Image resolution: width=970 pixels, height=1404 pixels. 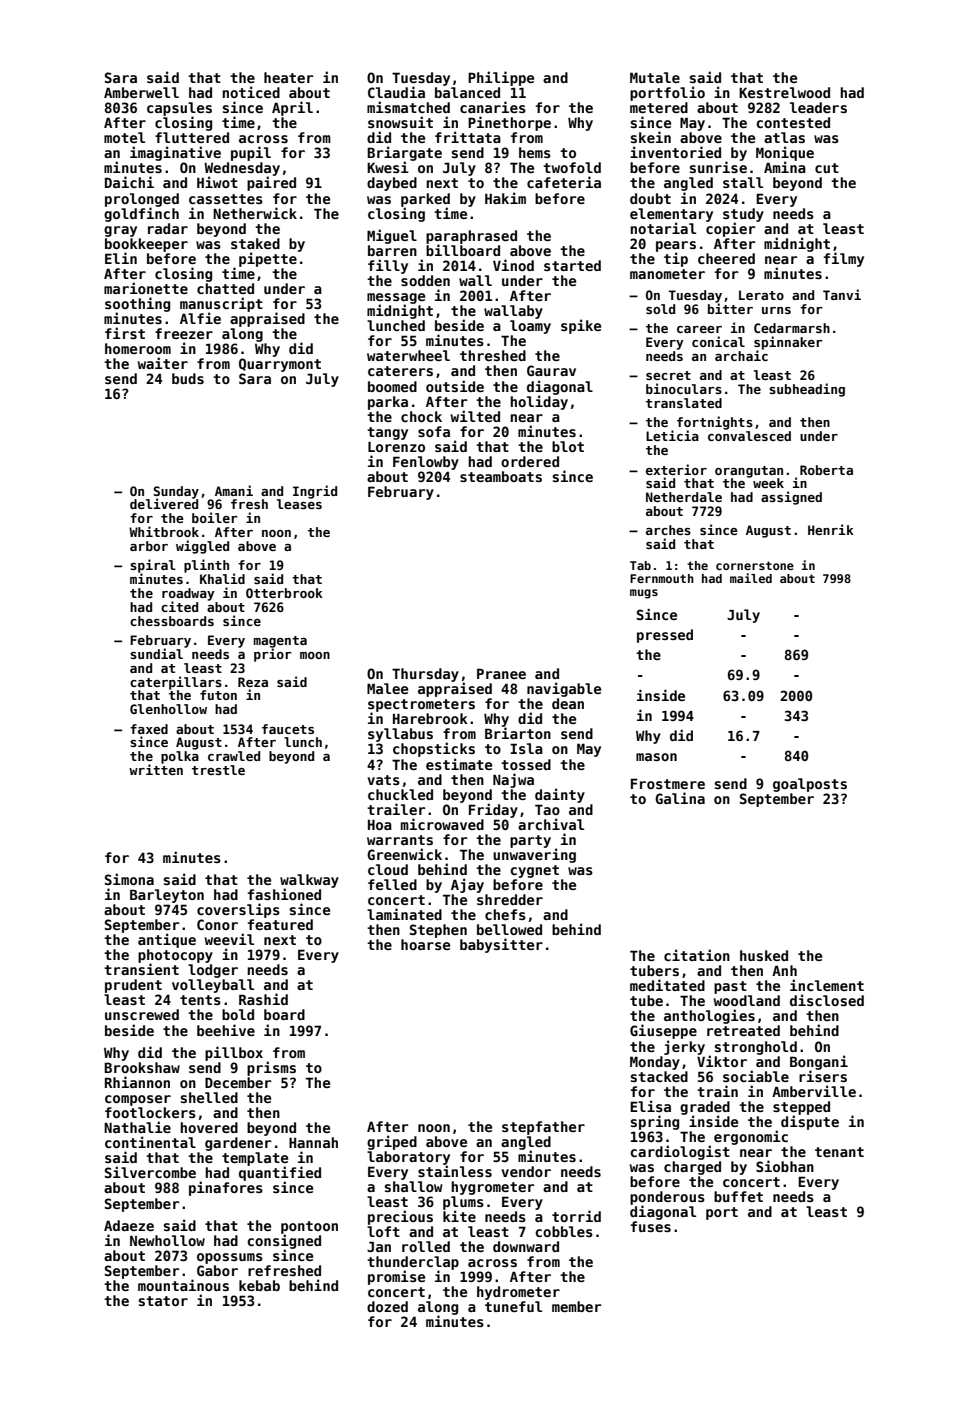 What do you see at coordinates (280, 365) in the document?
I see `Quarrymont` at bounding box center [280, 365].
